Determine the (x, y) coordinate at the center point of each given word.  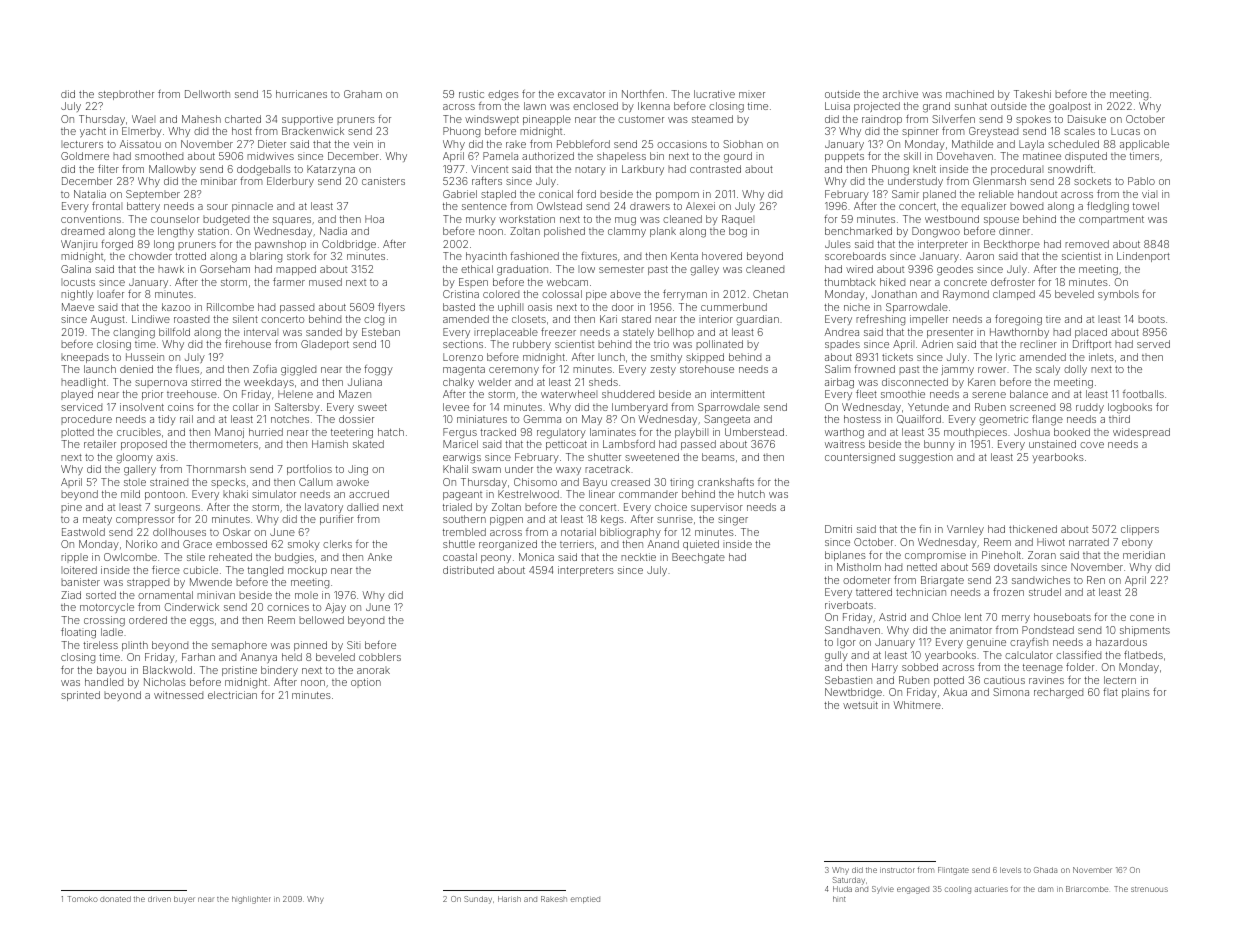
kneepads (85, 358)
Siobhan (743, 144)
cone (1142, 618)
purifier (337, 520)
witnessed (178, 695)
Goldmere (85, 156)
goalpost (1070, 107)
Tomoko (82, 899)
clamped (1014, 295)
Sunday (478, 900)
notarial (578, 532)
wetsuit (860, 705)
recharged (1058, 693)
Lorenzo (463, 357)
